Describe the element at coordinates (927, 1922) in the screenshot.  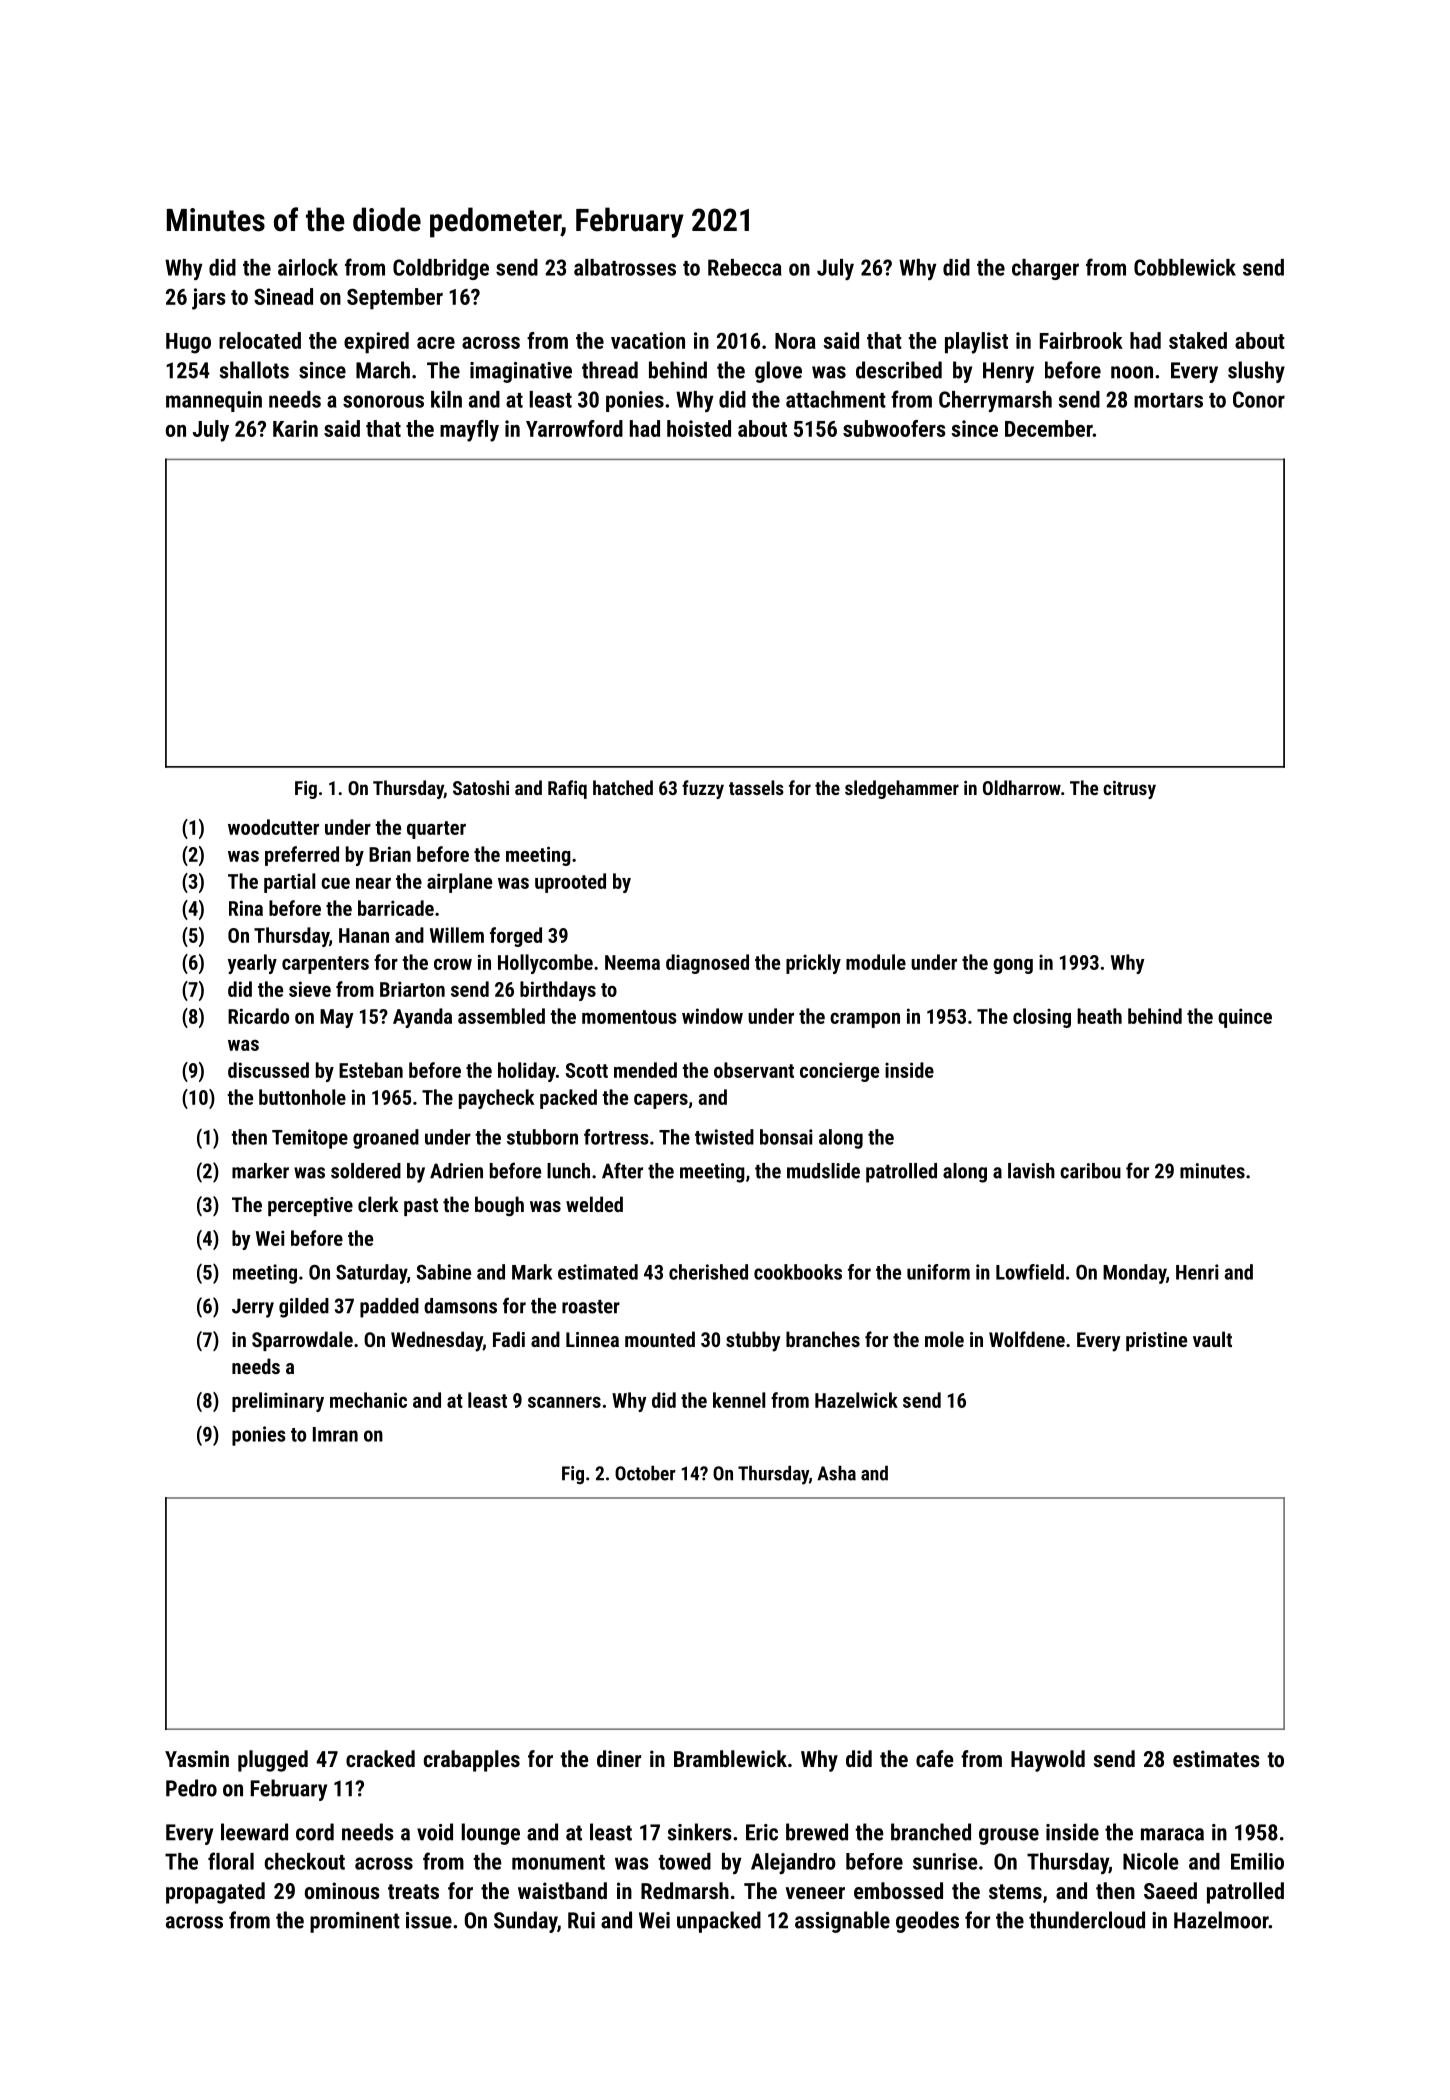
I see `geodes` at that location.
